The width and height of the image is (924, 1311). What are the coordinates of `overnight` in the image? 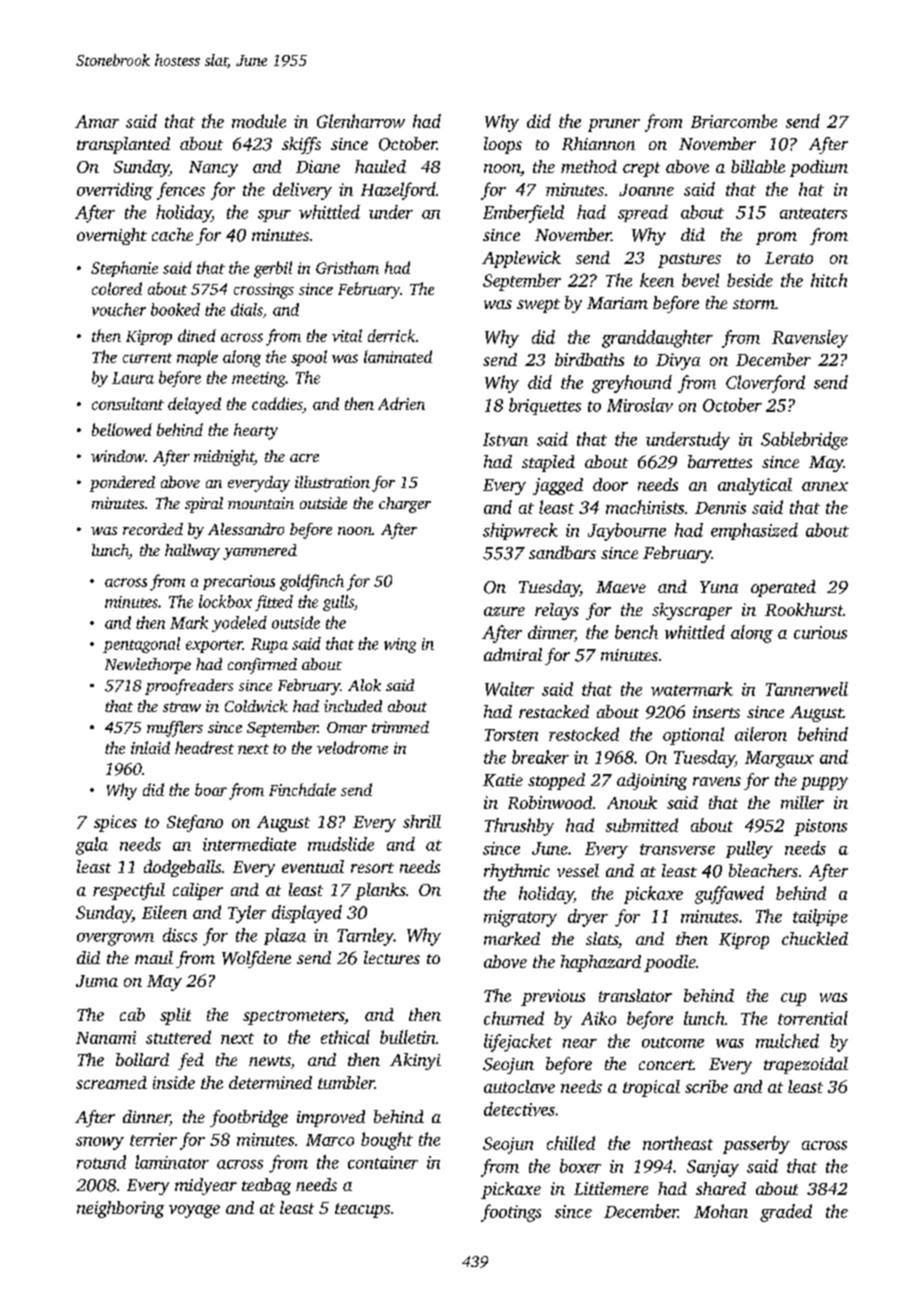 It's located at (112, 236).
